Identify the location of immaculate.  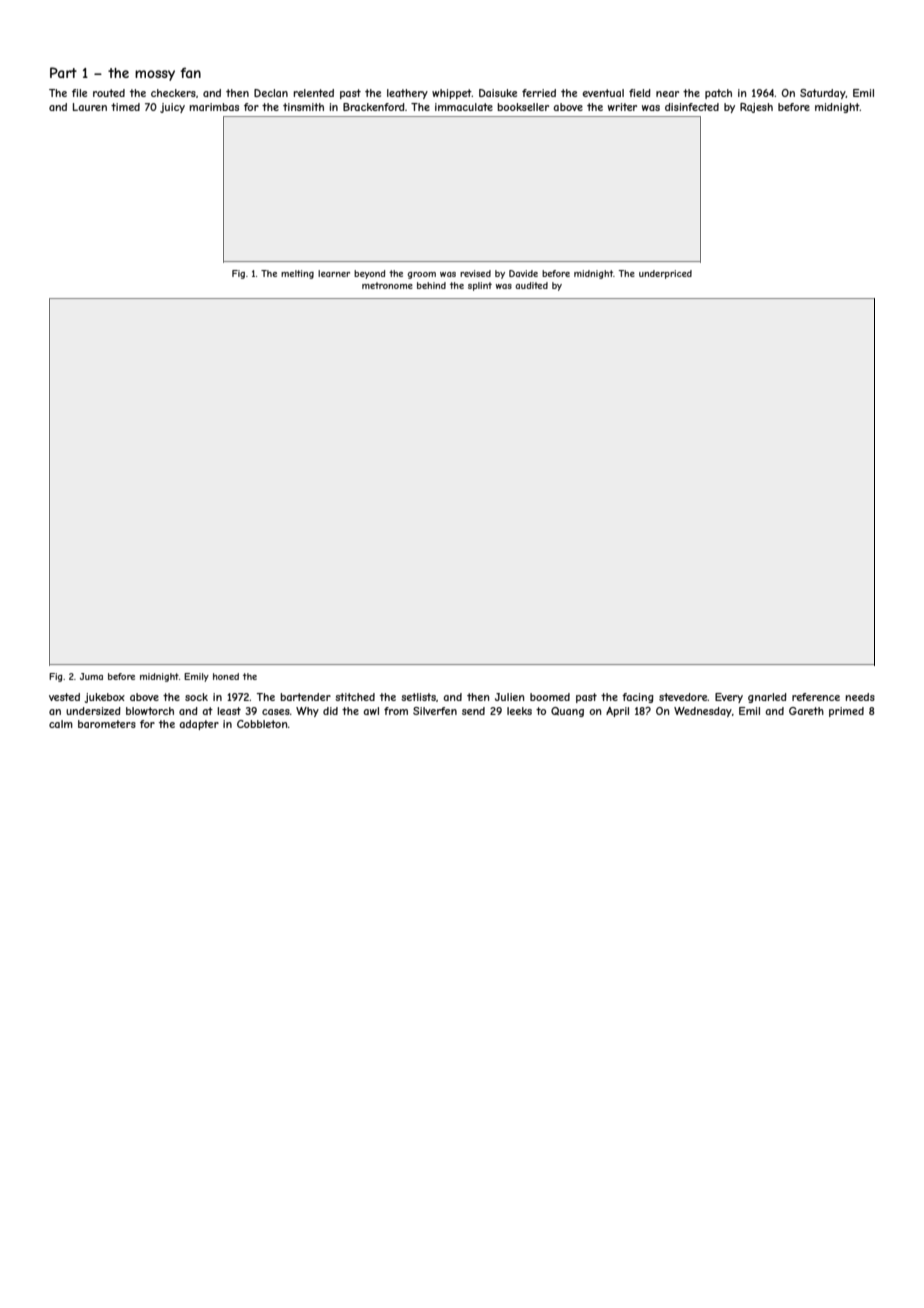
(464, 107).
